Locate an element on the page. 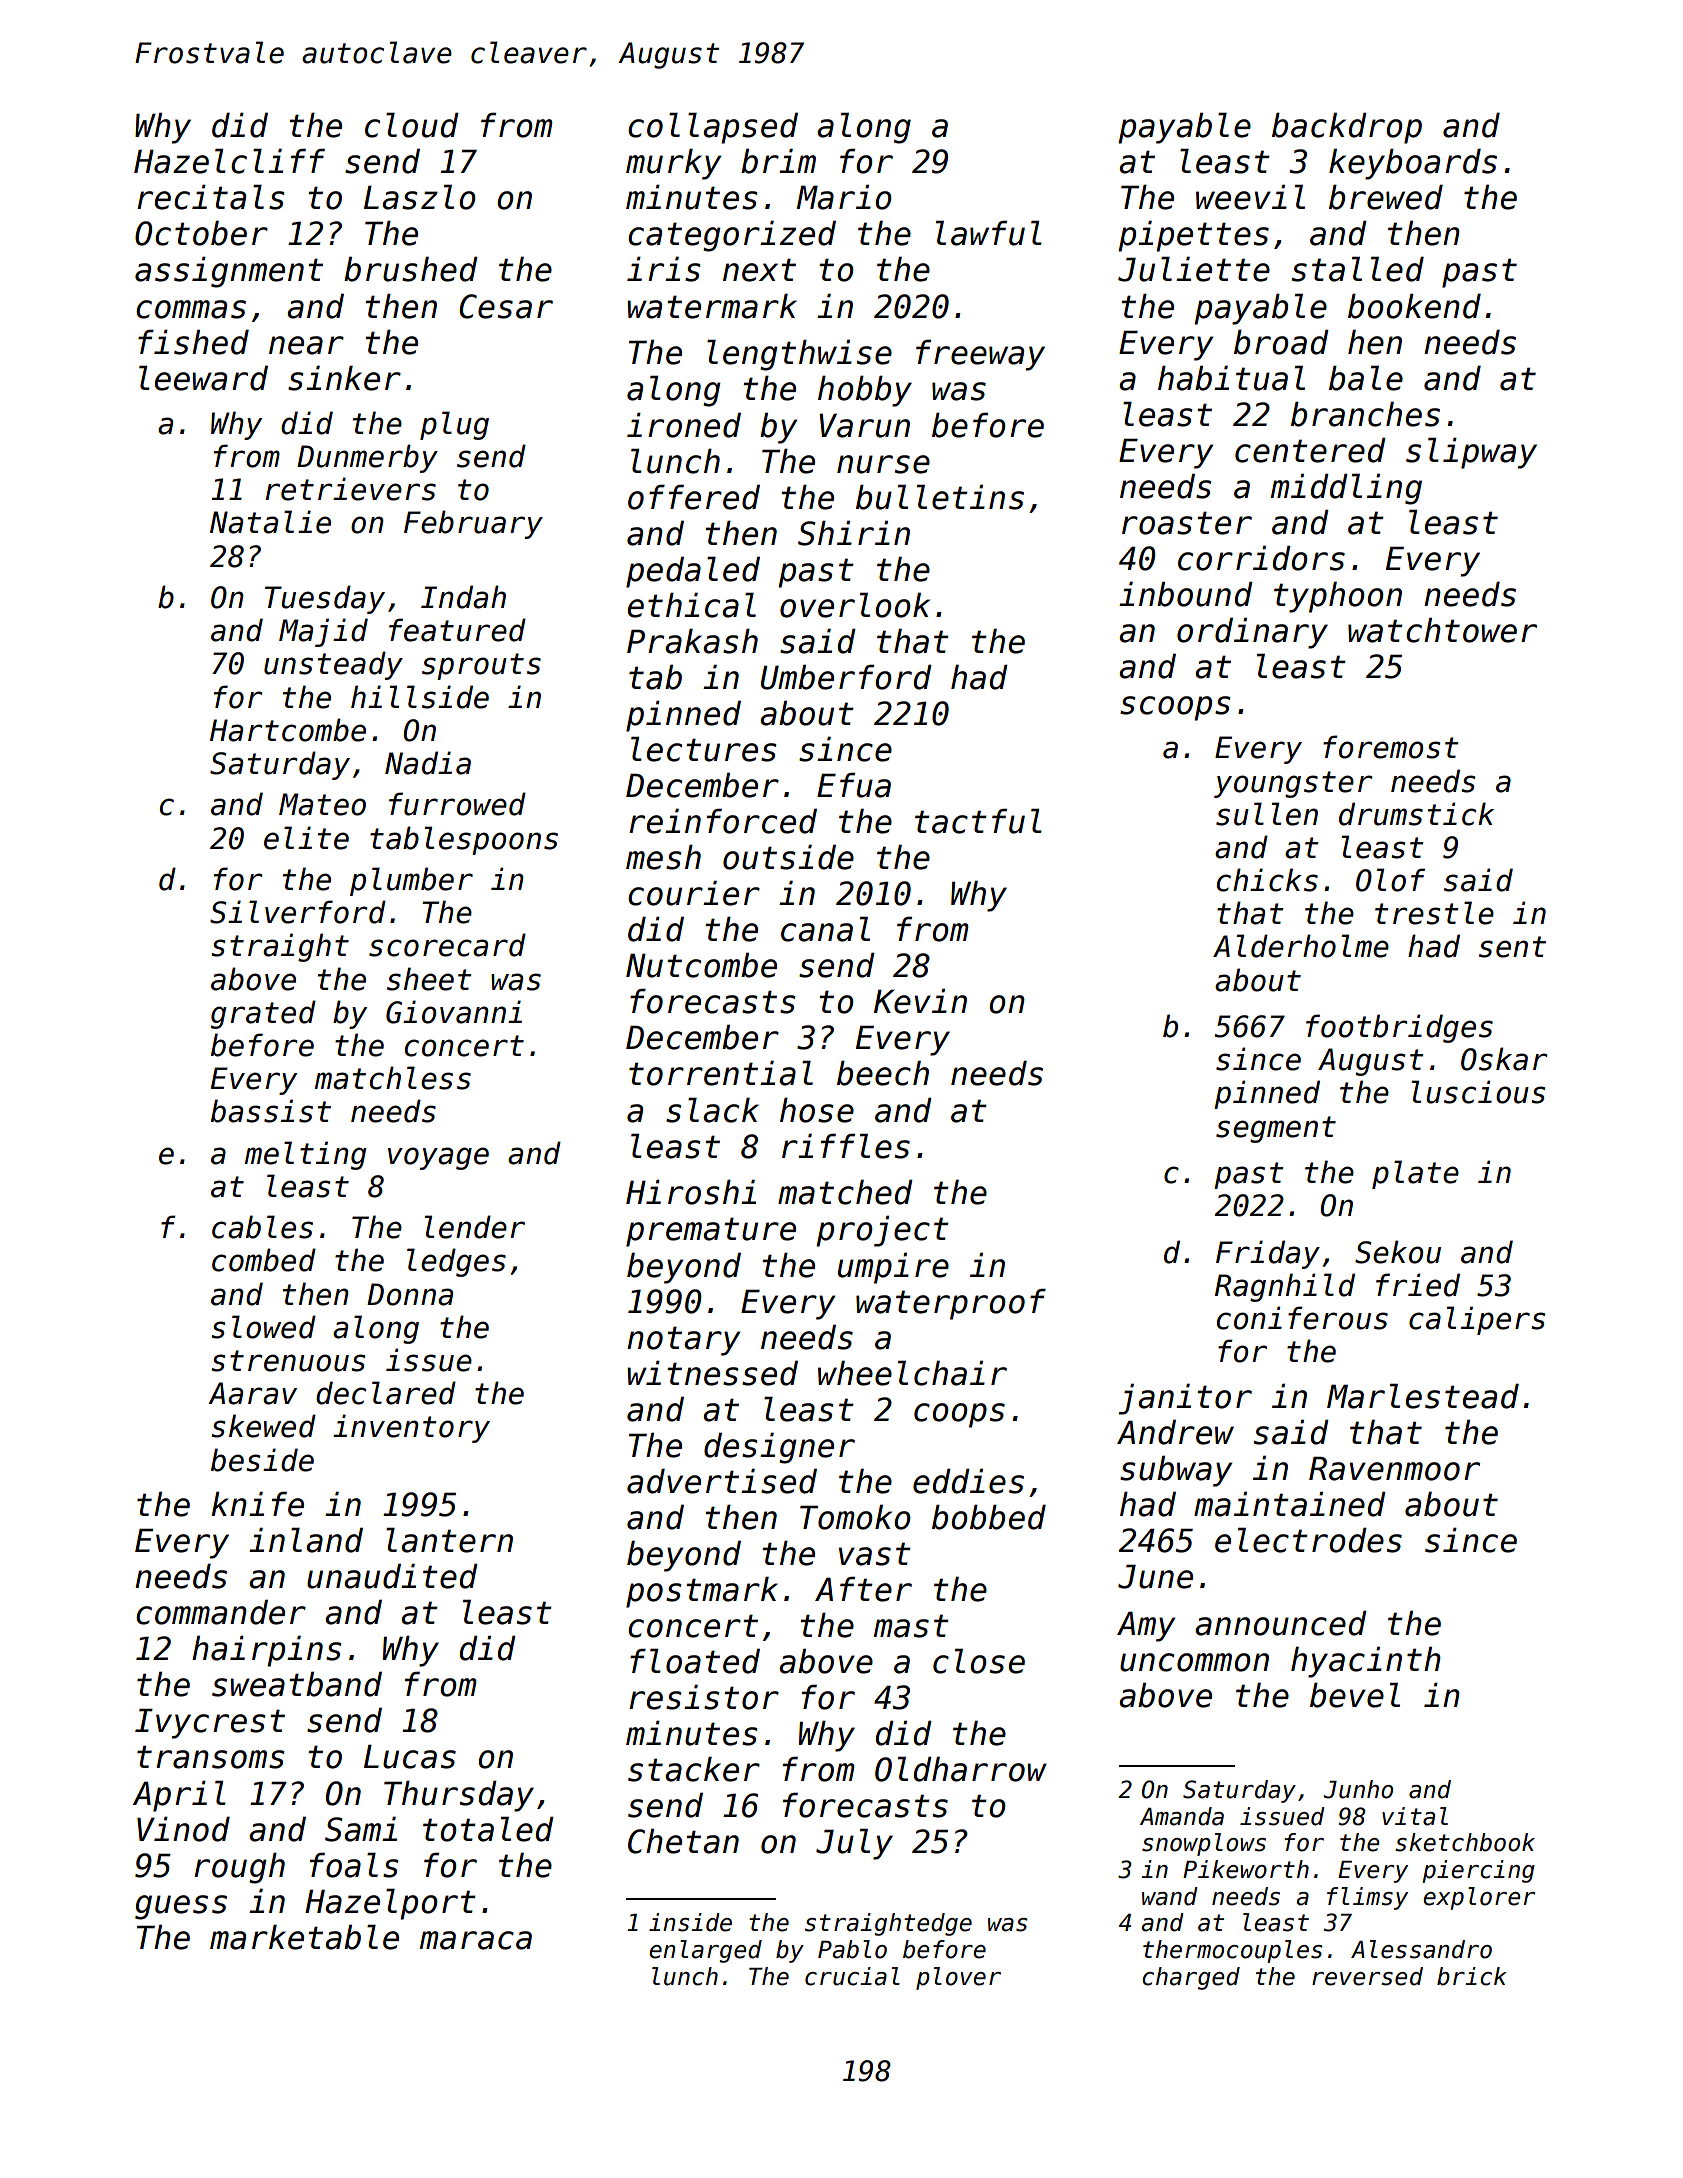 This image has height=2178, width=1683. June is located at coordinates (1155, 1576).
